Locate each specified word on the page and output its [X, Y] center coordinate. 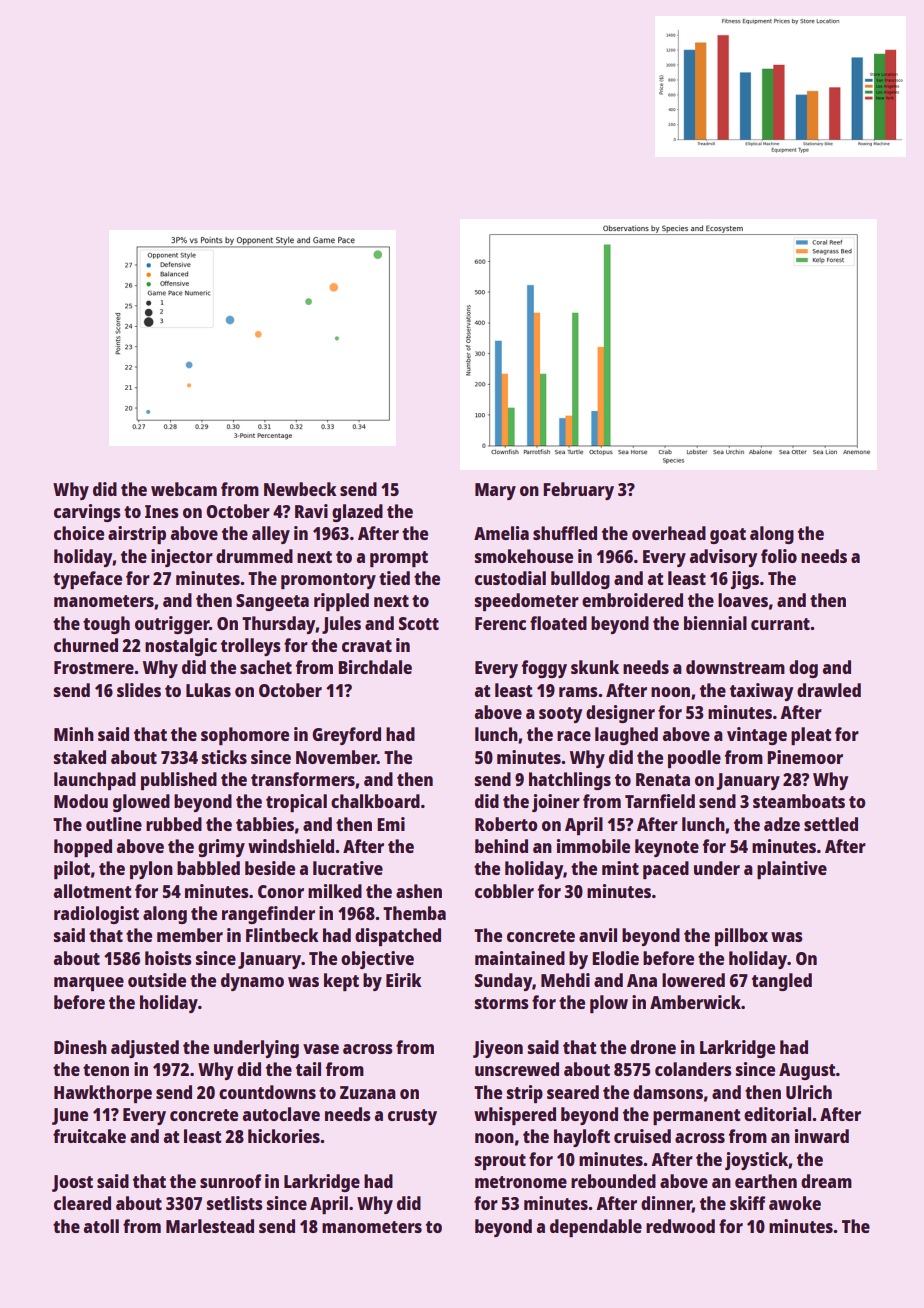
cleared [82, 1203]
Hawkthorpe [103, 1094]
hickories [284, 1136]
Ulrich [809, 1092]
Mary [495, 491]
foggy [544, 669]
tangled [782, 982]
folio [779, 556]
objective [377, 960]
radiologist [96, 915]
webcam [184, 489]
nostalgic [181, 647]
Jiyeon [498, 1049]
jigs [745, 580]
